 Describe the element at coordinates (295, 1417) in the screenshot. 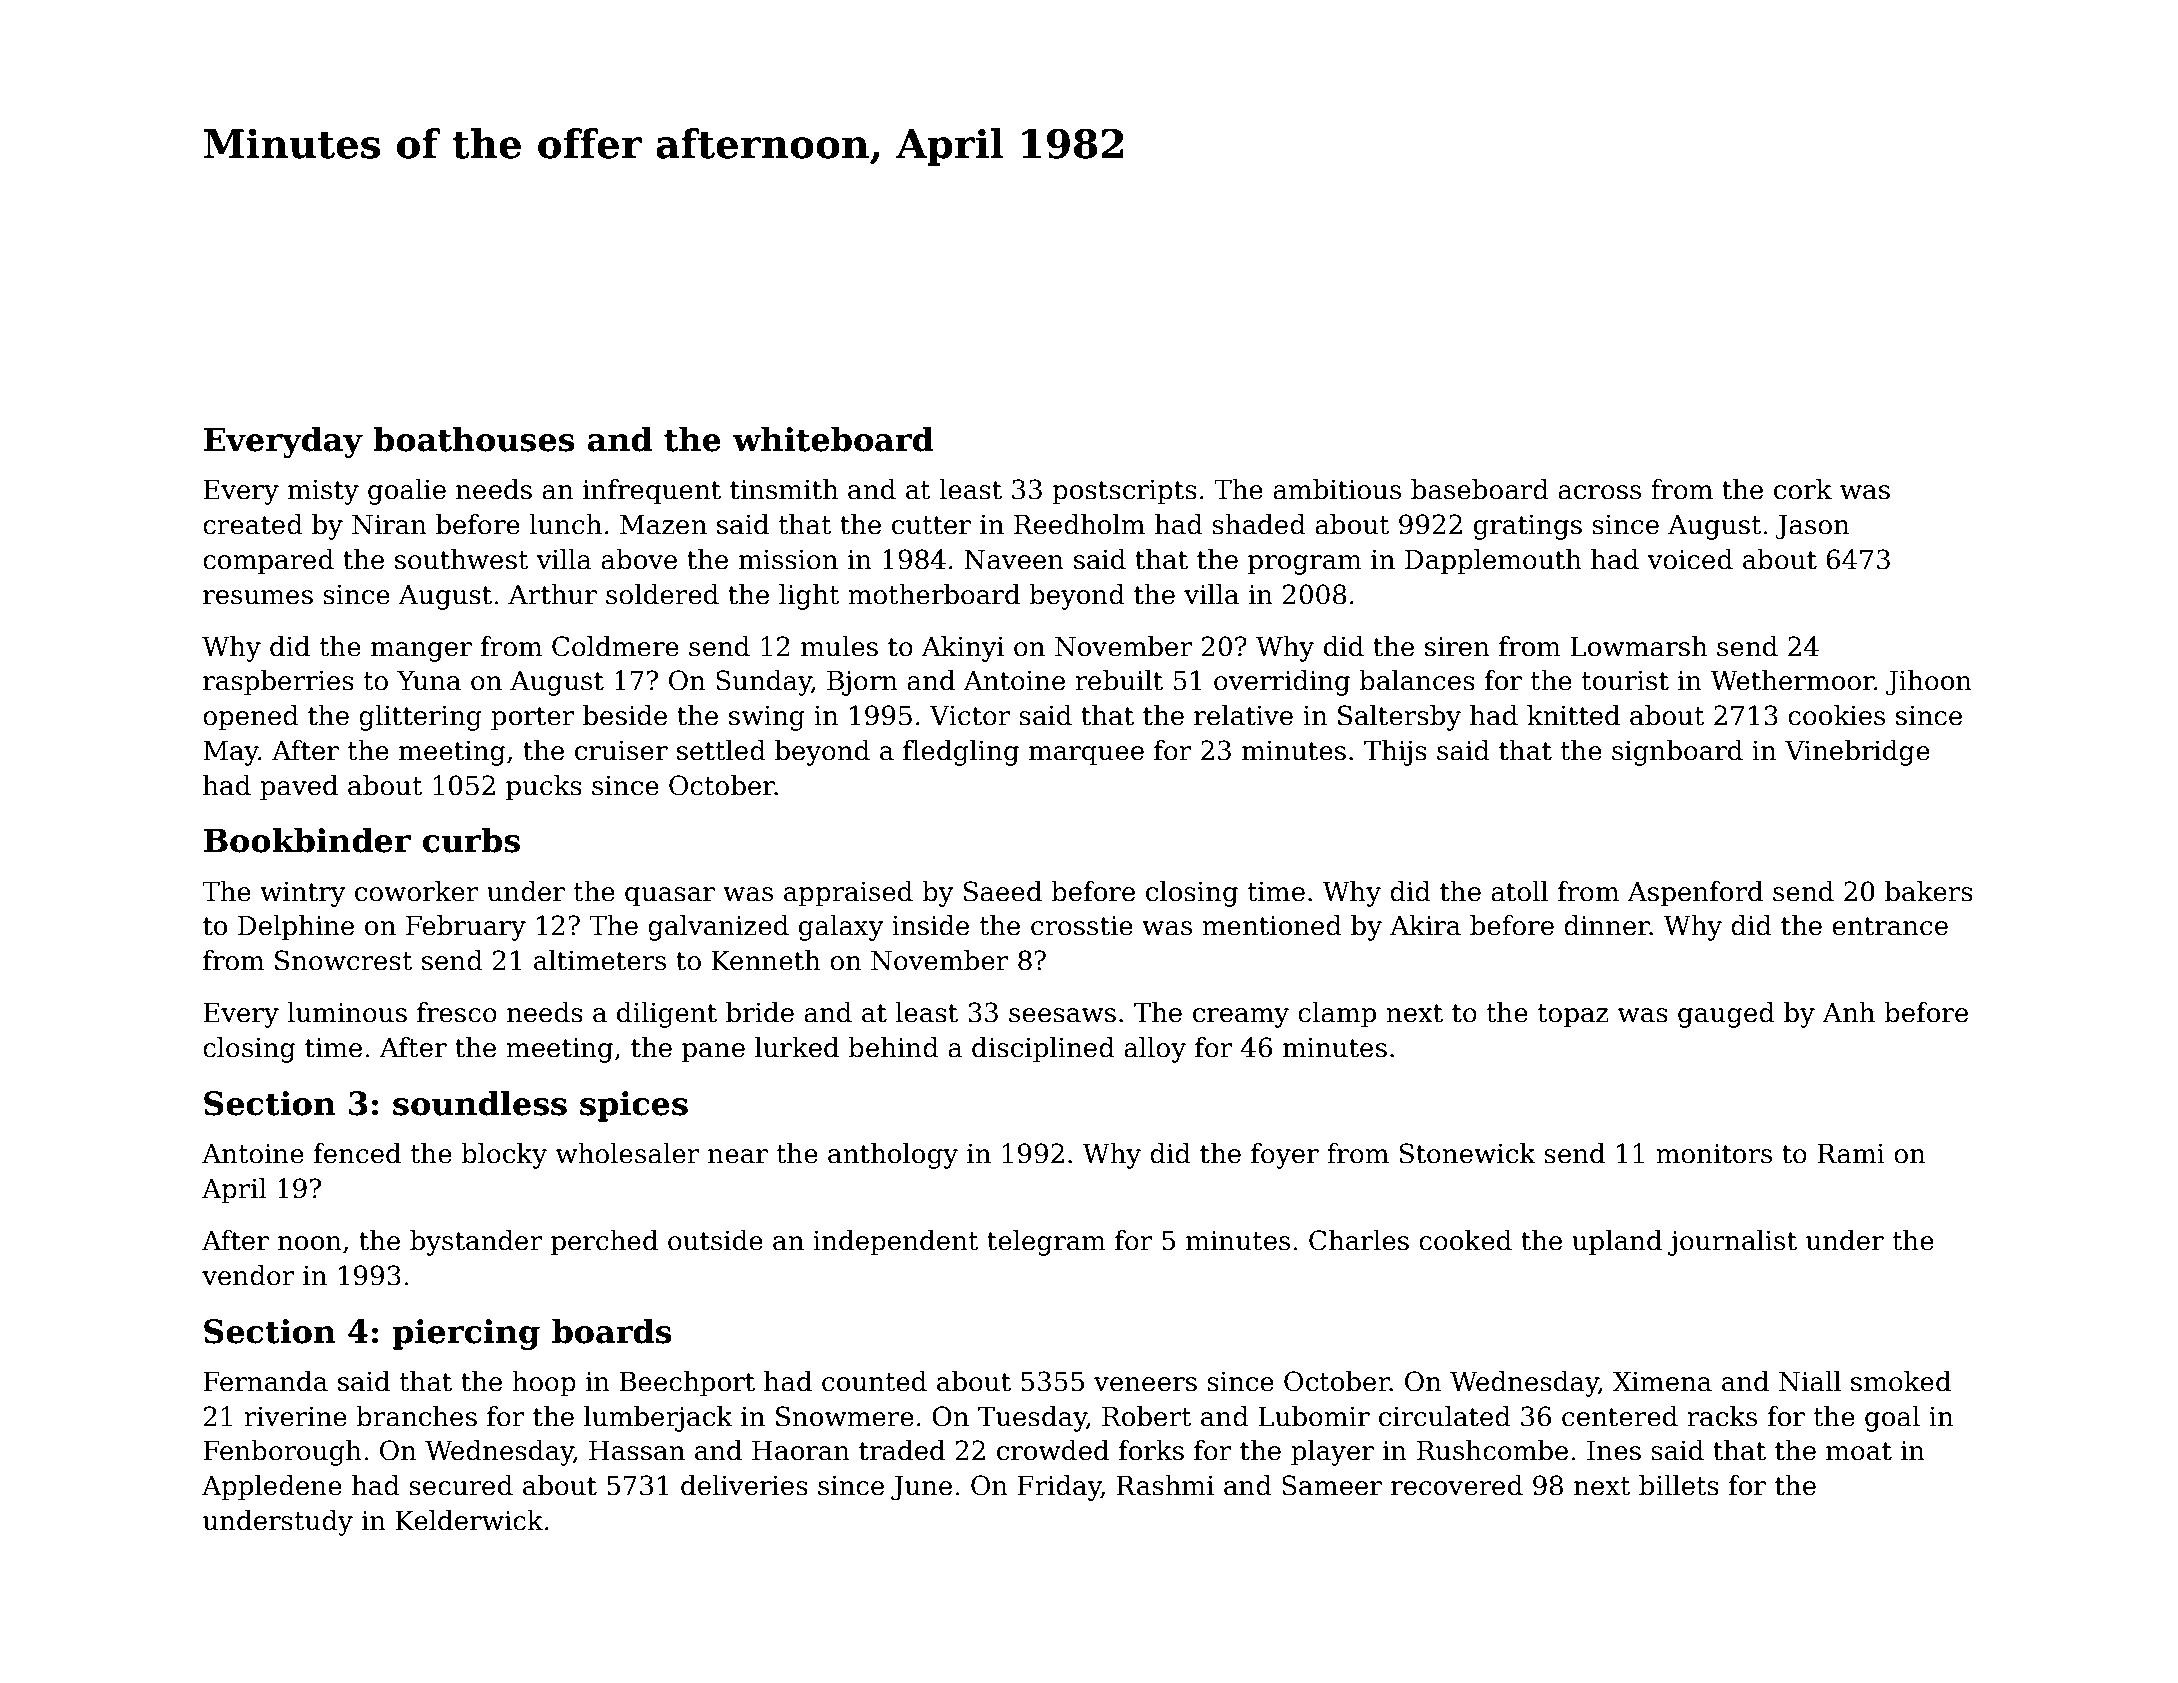

I see `riverine` at that location.
